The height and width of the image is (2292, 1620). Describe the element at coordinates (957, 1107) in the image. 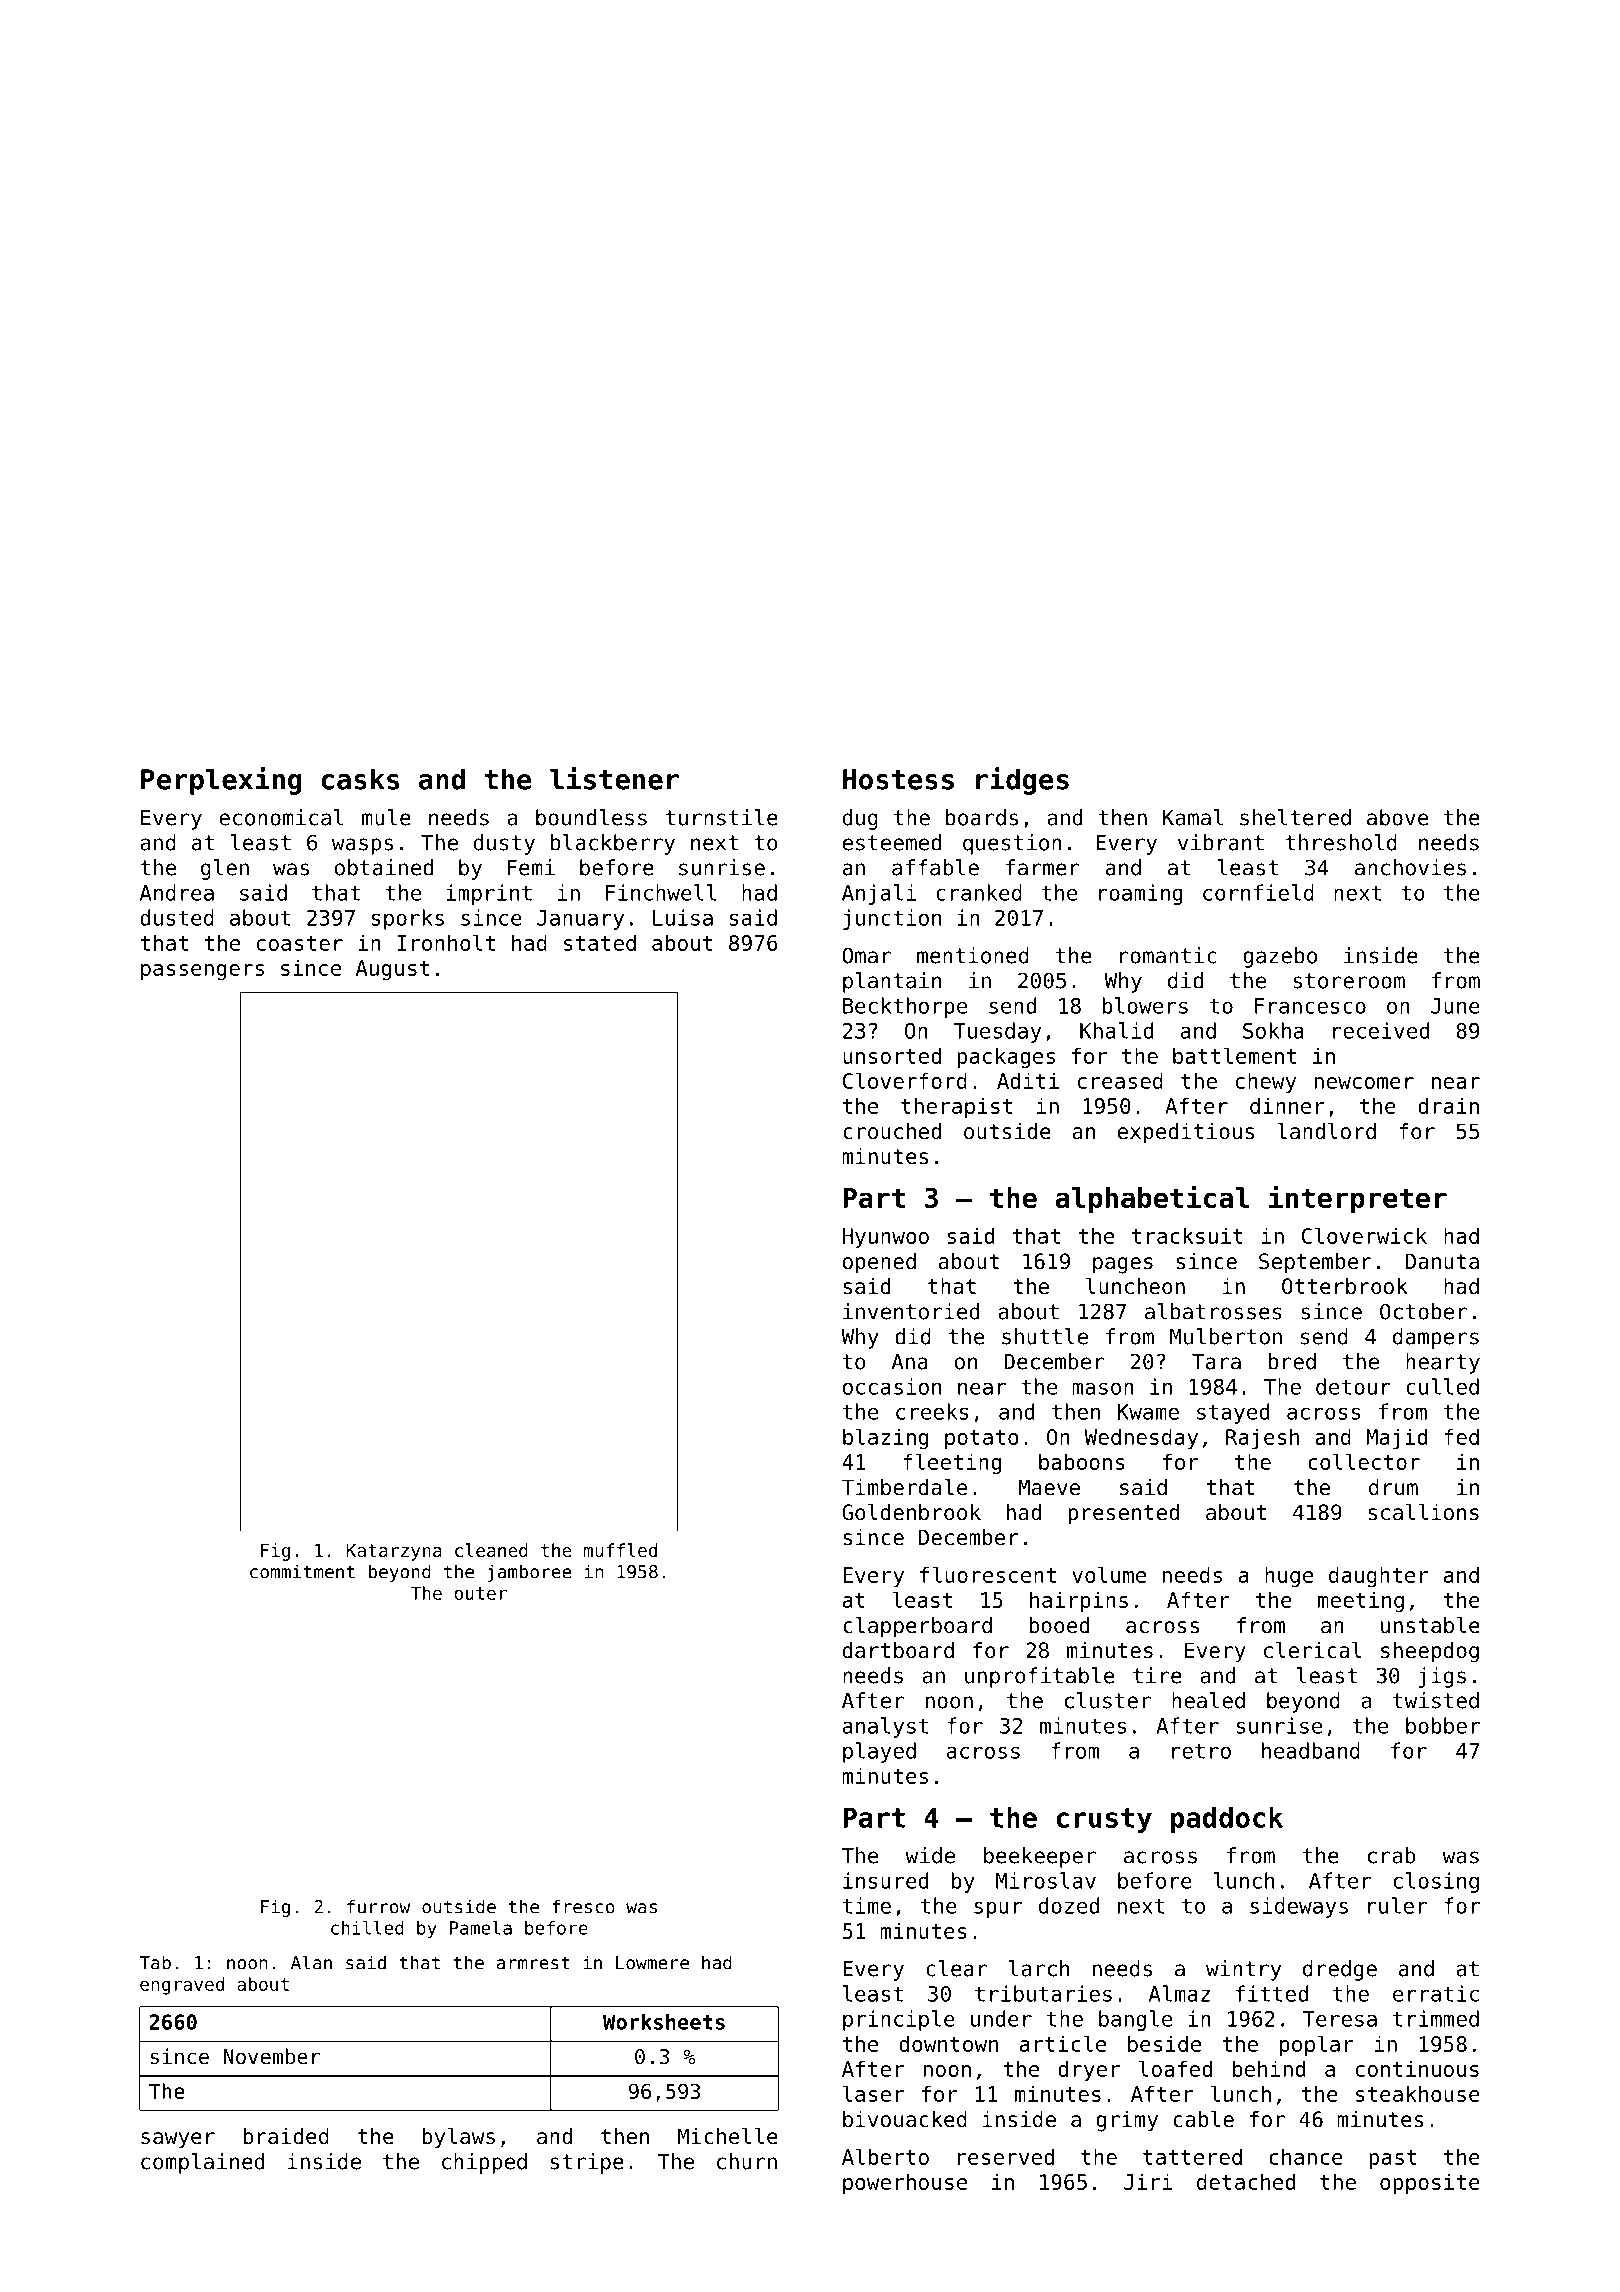

I see `therapist` at that location.
